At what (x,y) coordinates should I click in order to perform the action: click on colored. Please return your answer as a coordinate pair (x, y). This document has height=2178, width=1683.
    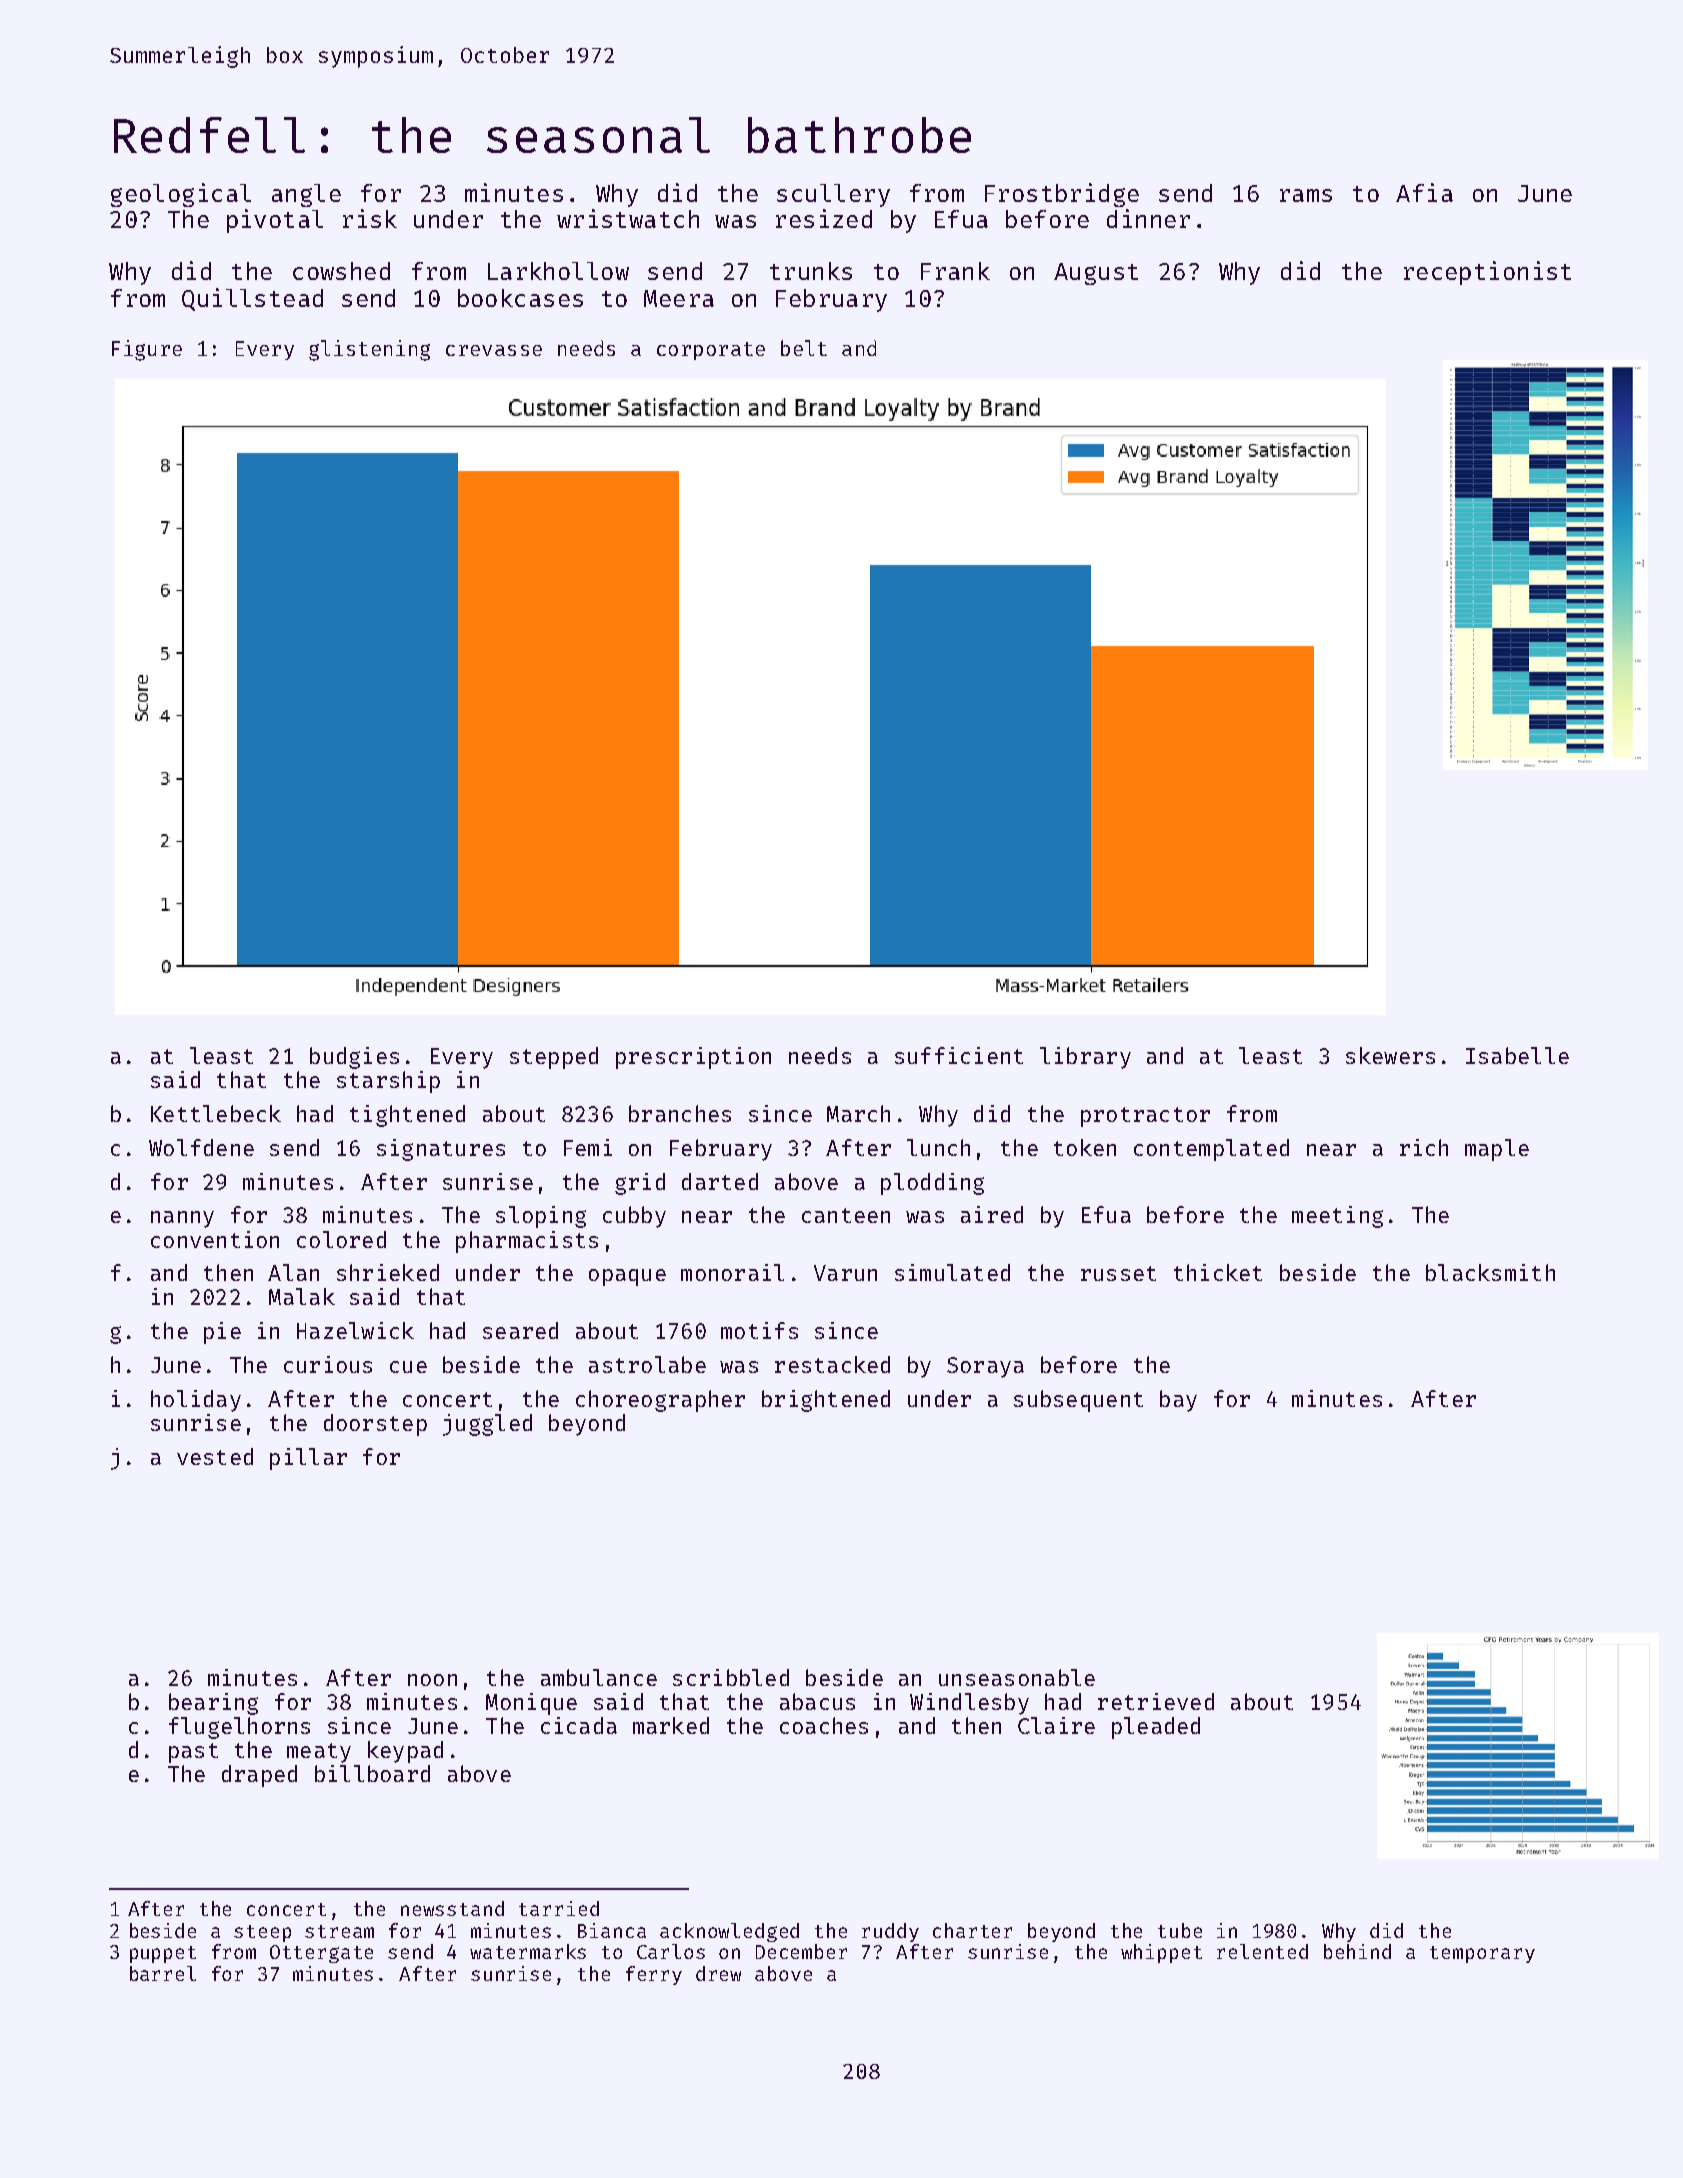
    Looking at the image, I should click on (341, 1239).
